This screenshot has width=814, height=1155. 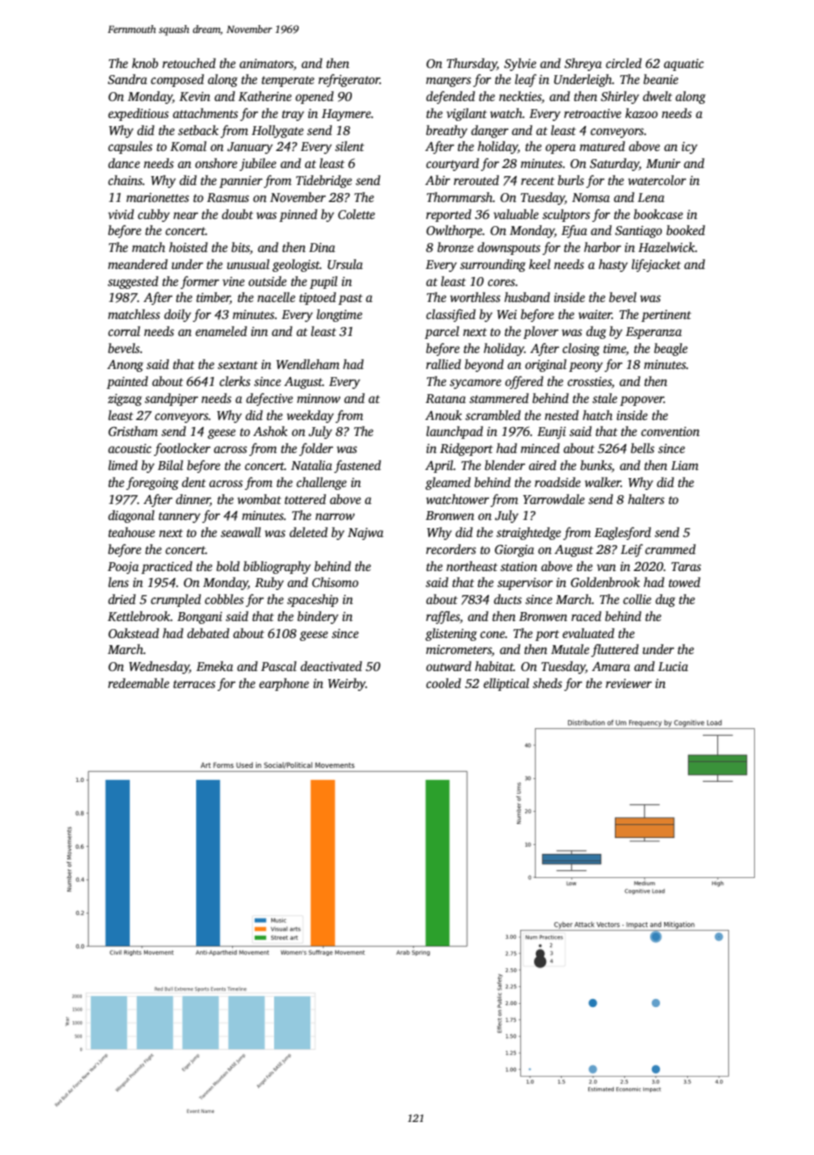 I want to click on teahouse, so click(x=131, y=532).
